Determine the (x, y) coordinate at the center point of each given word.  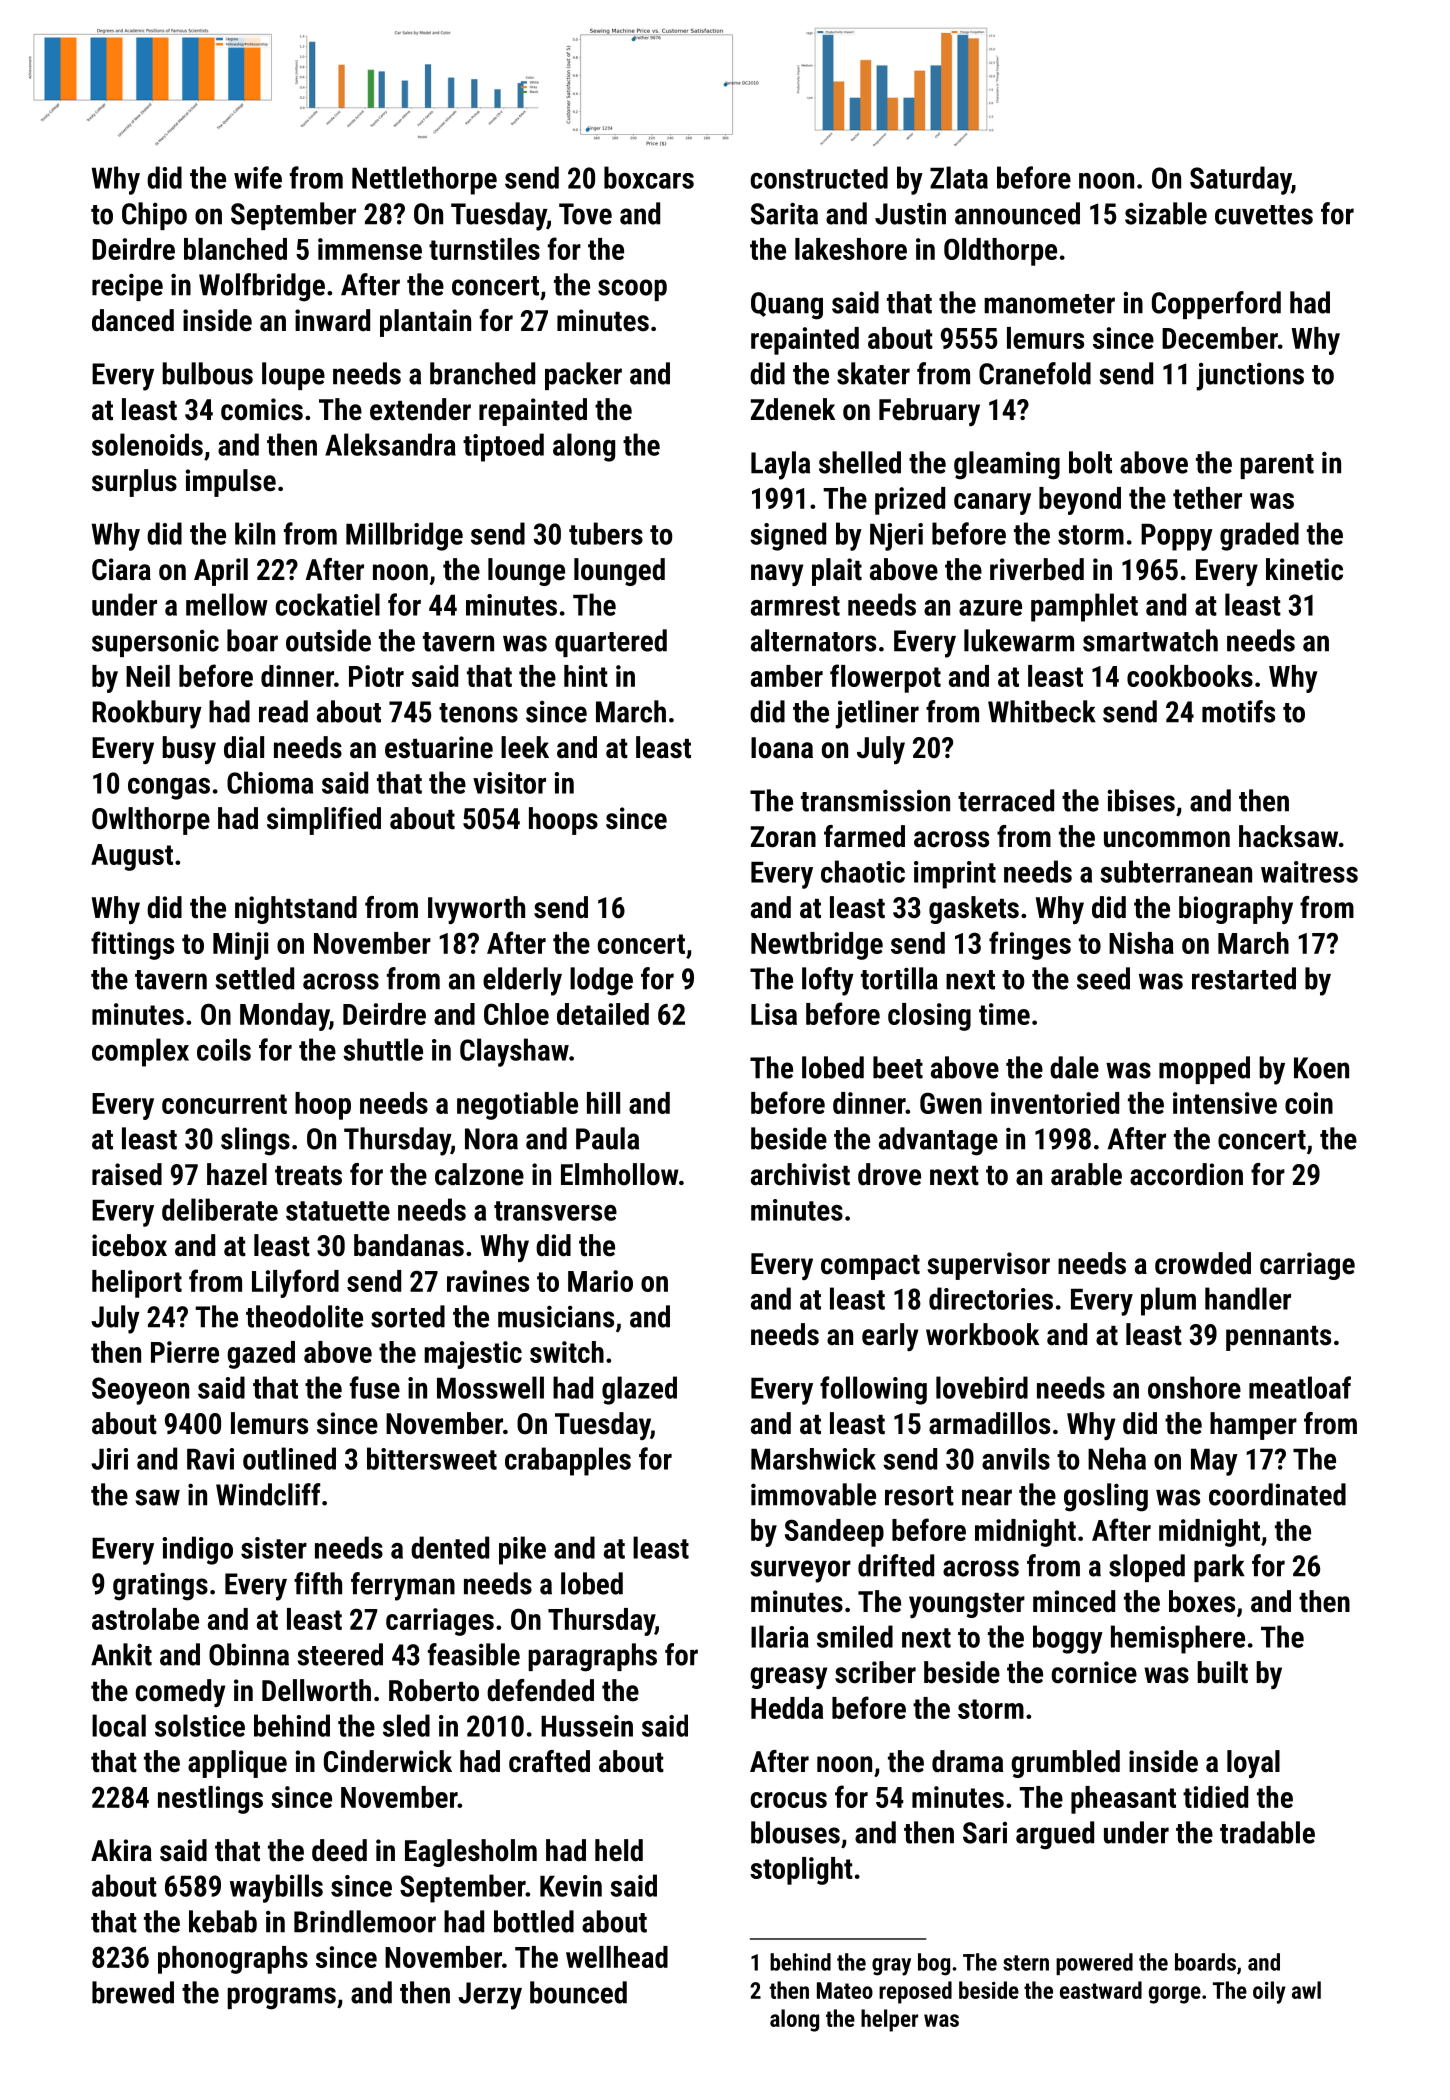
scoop (632, 290)
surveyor (800, 1571)
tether (1207, 498)
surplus (134, 483)
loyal (1253, 1764)
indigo (198, 1550)
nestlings (210, 1800)
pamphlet (1084, 607)
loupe (293, 376)
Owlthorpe (151, 821)
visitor (509, 783)
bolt (1090, 462)
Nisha (1141, 943)
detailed (603, 1014)
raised (127, 1174)
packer (583, 376)
